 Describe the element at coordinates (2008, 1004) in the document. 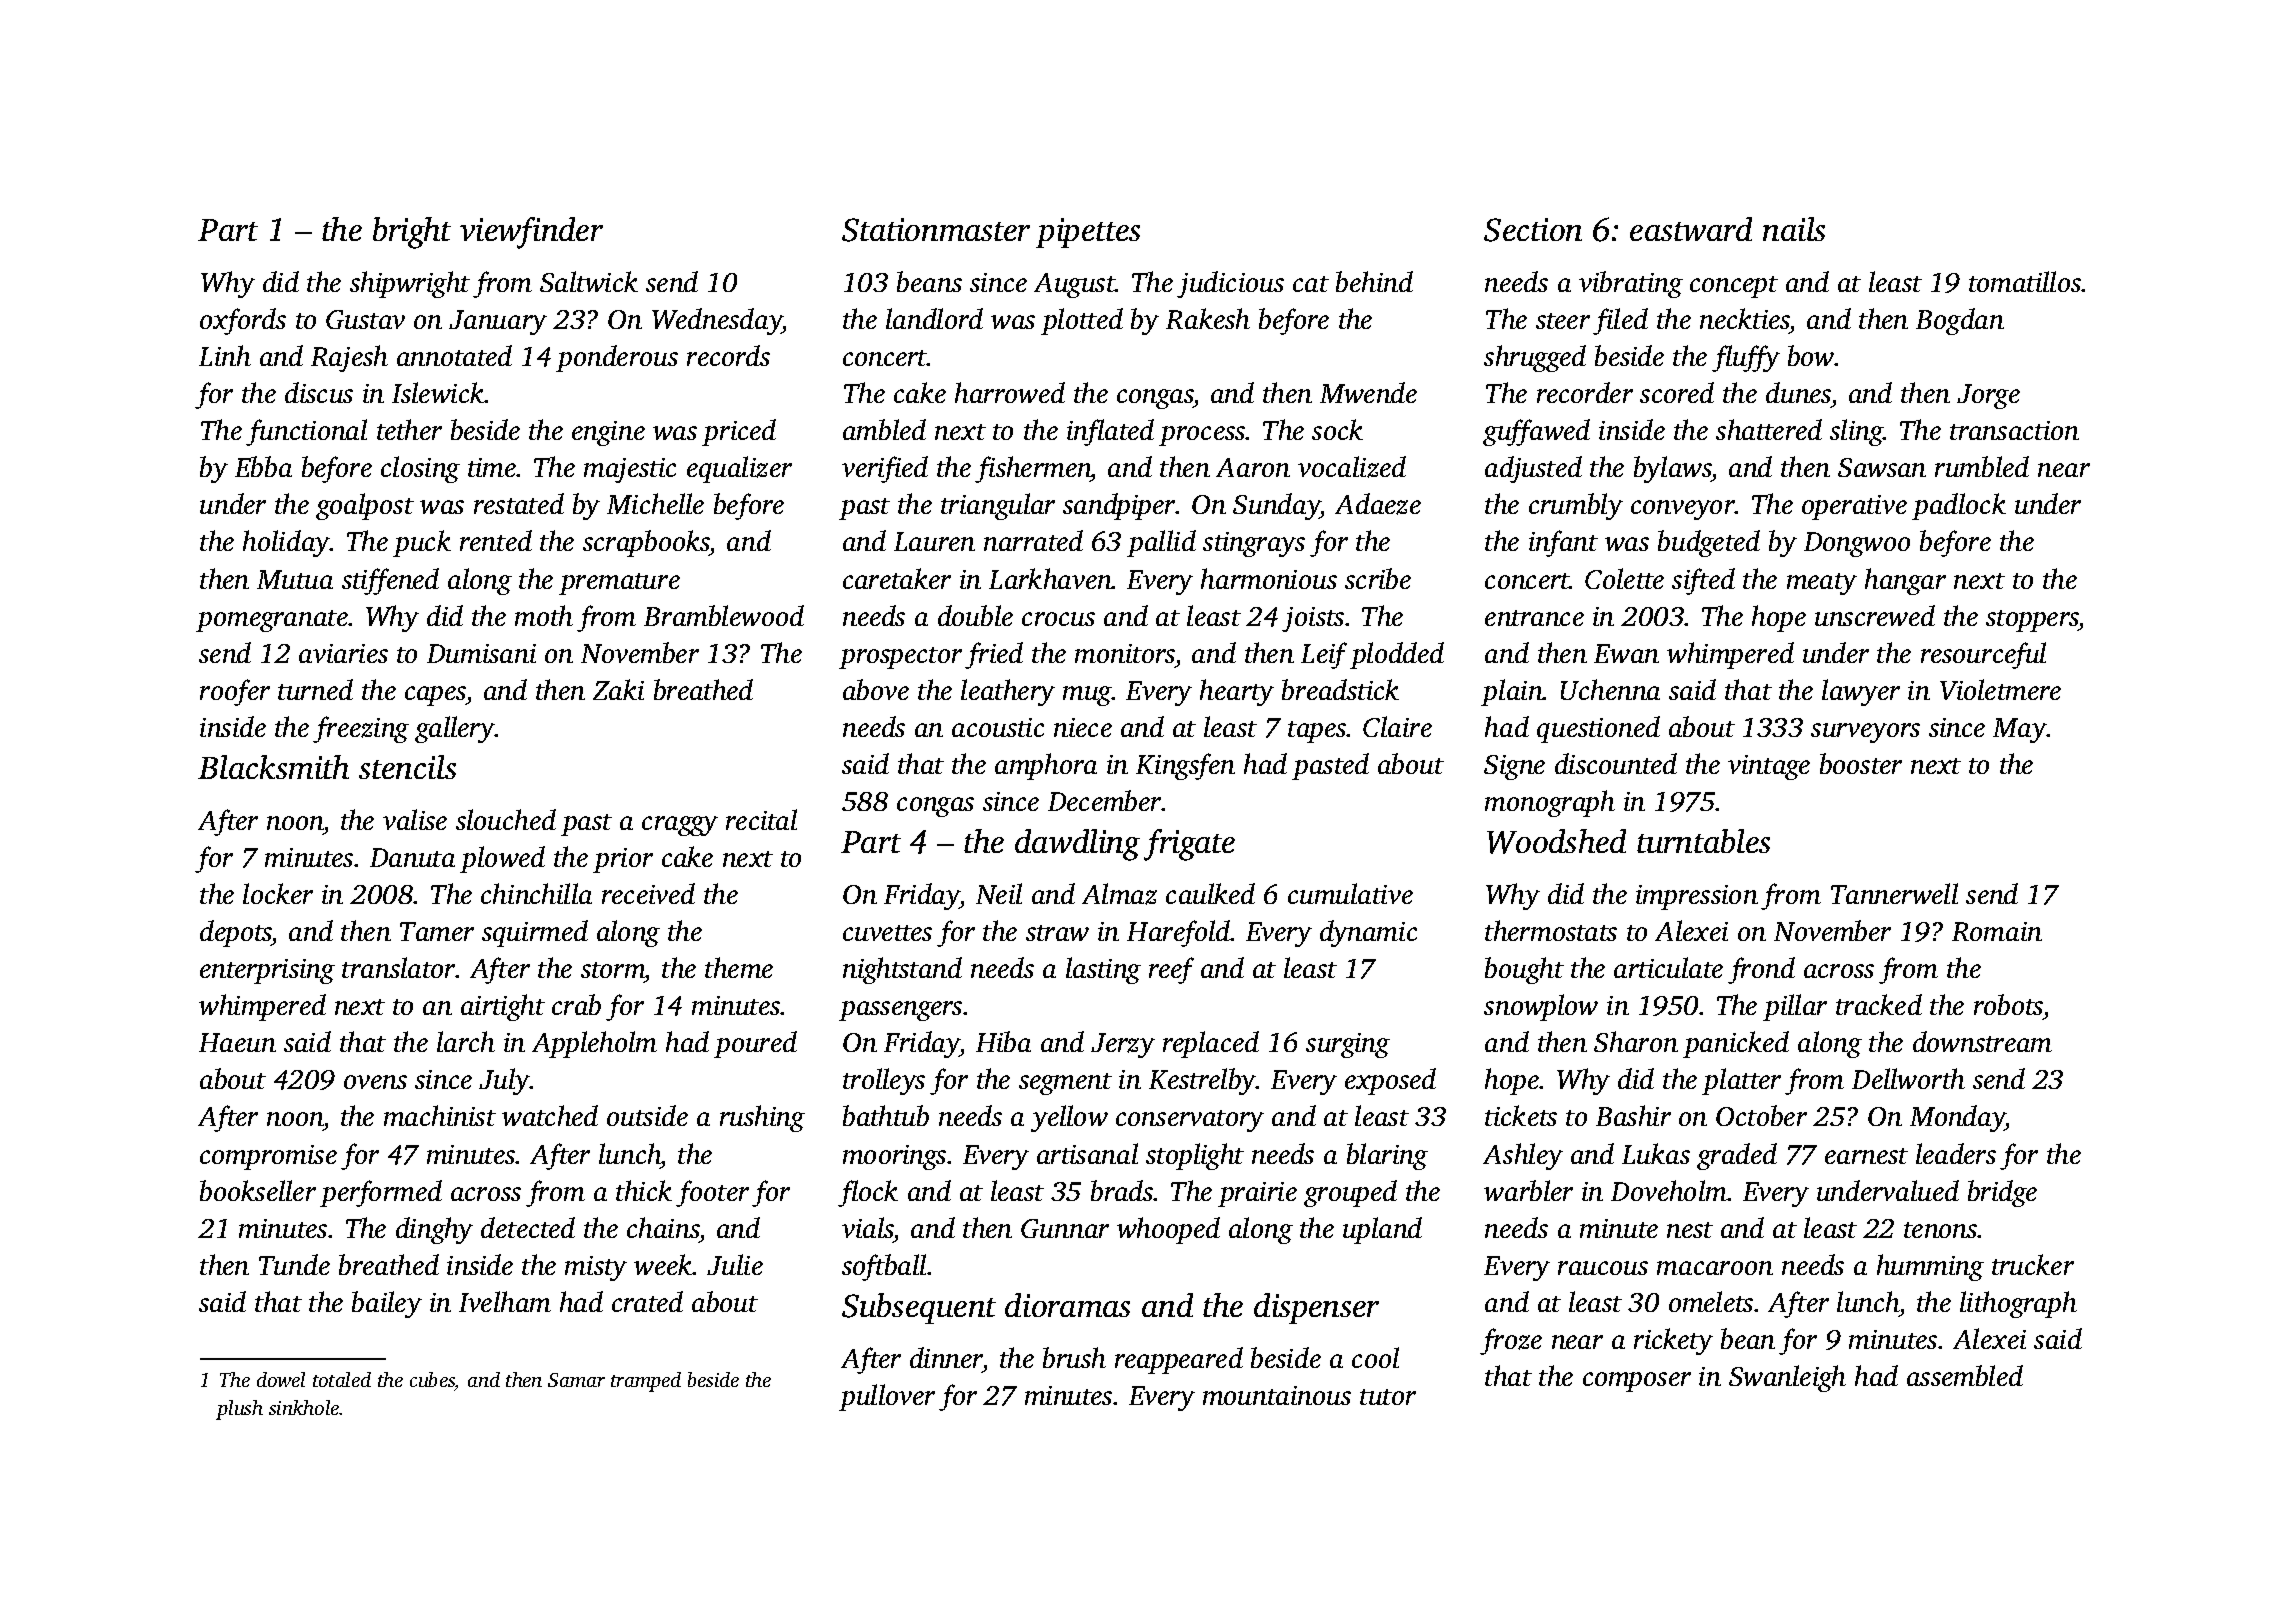

I see `robots` at that location.
